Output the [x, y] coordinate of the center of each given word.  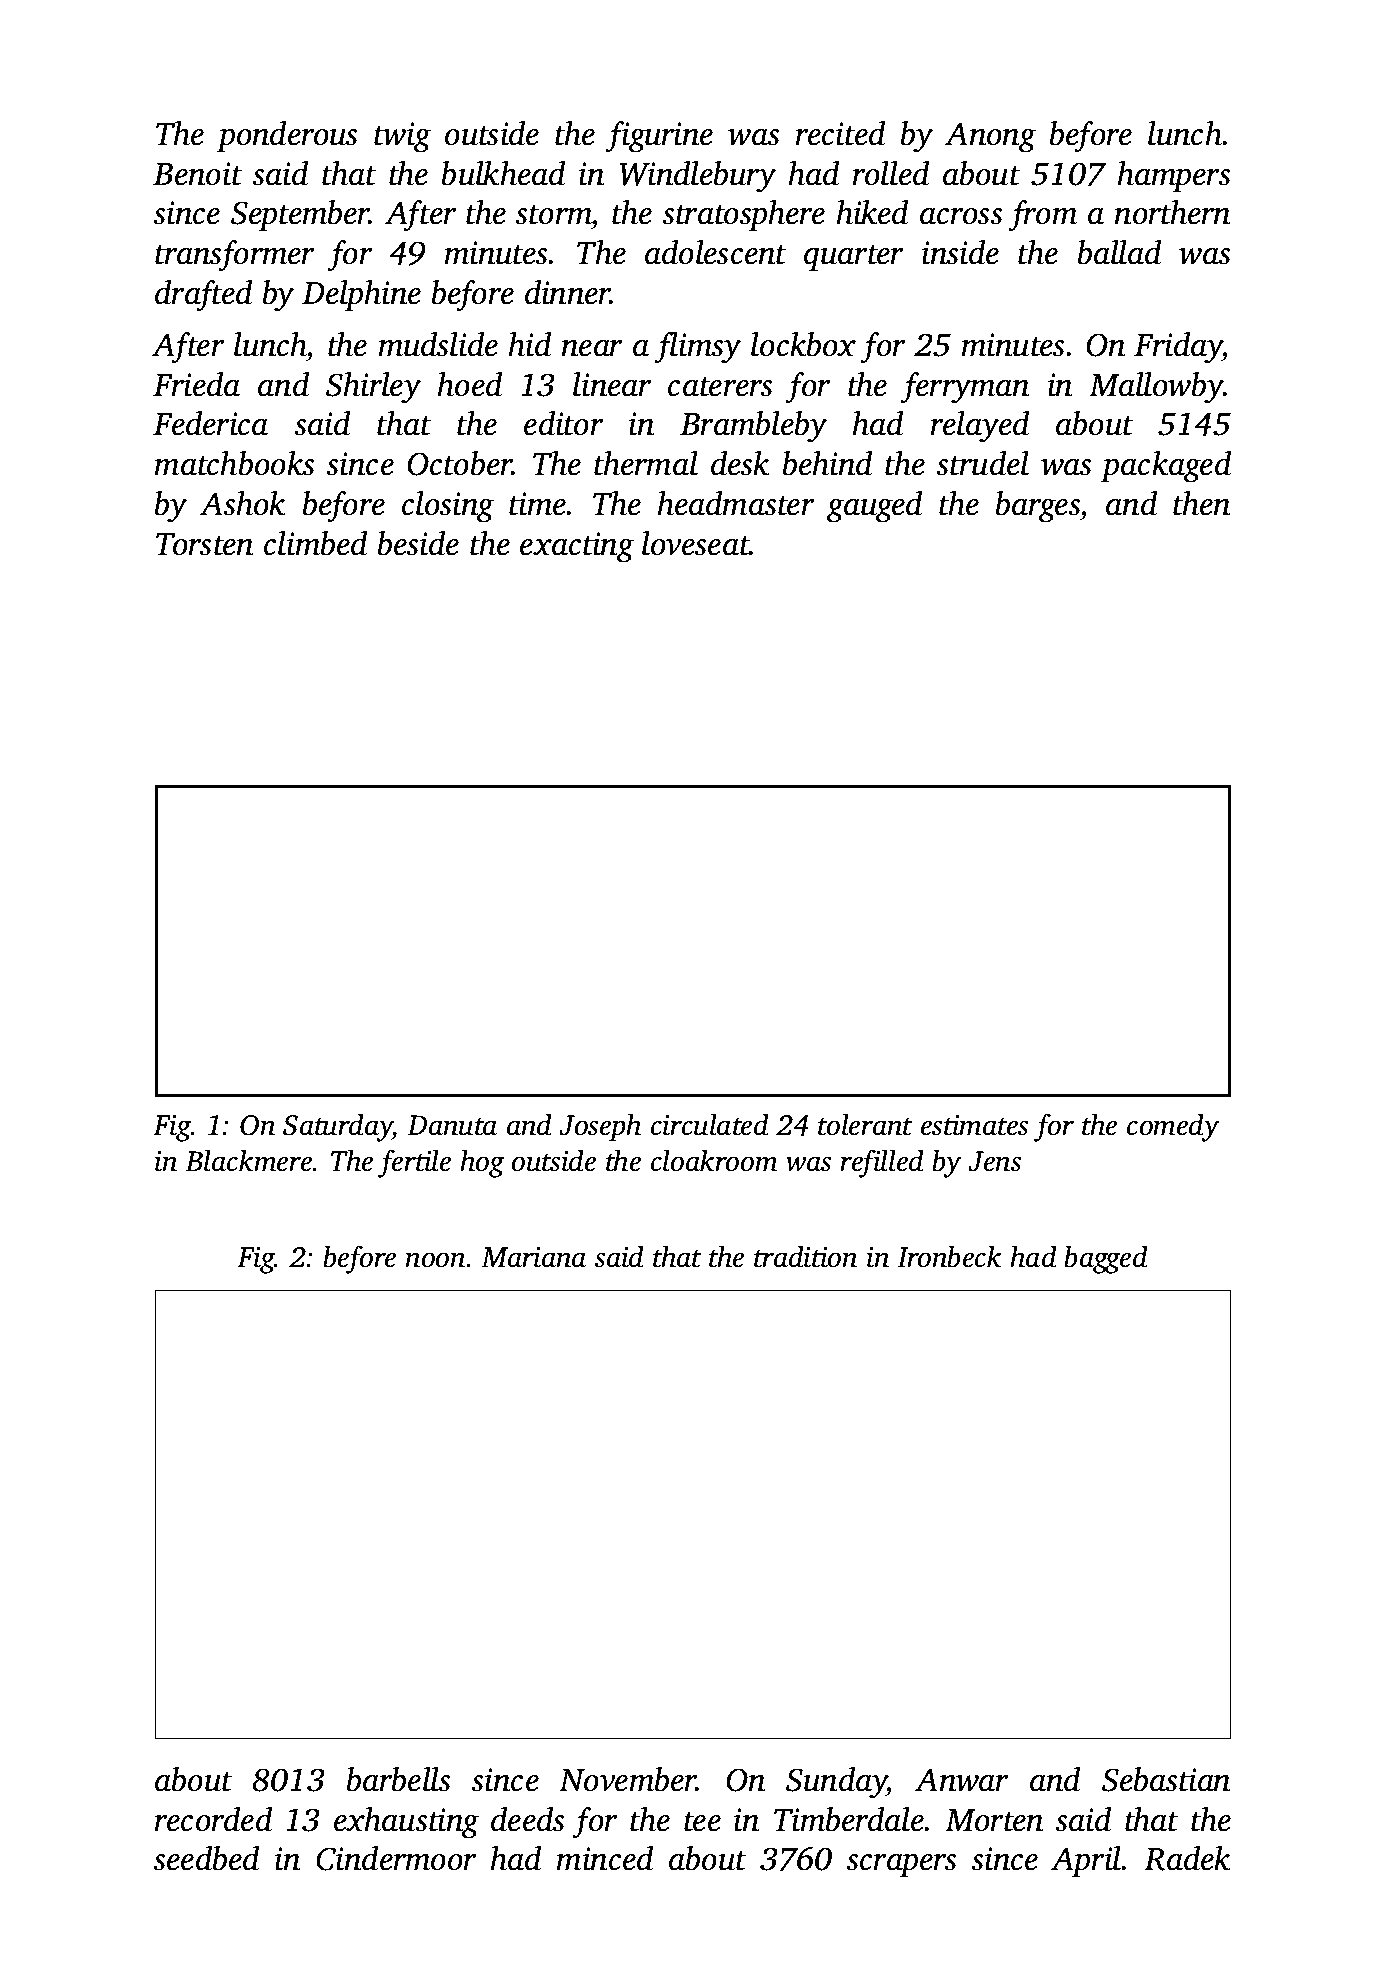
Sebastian [1166, 1779]
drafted [203, 296]
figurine [659, 137]
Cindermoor [396, 1858]
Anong [990, 137]
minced [604, 1858]
